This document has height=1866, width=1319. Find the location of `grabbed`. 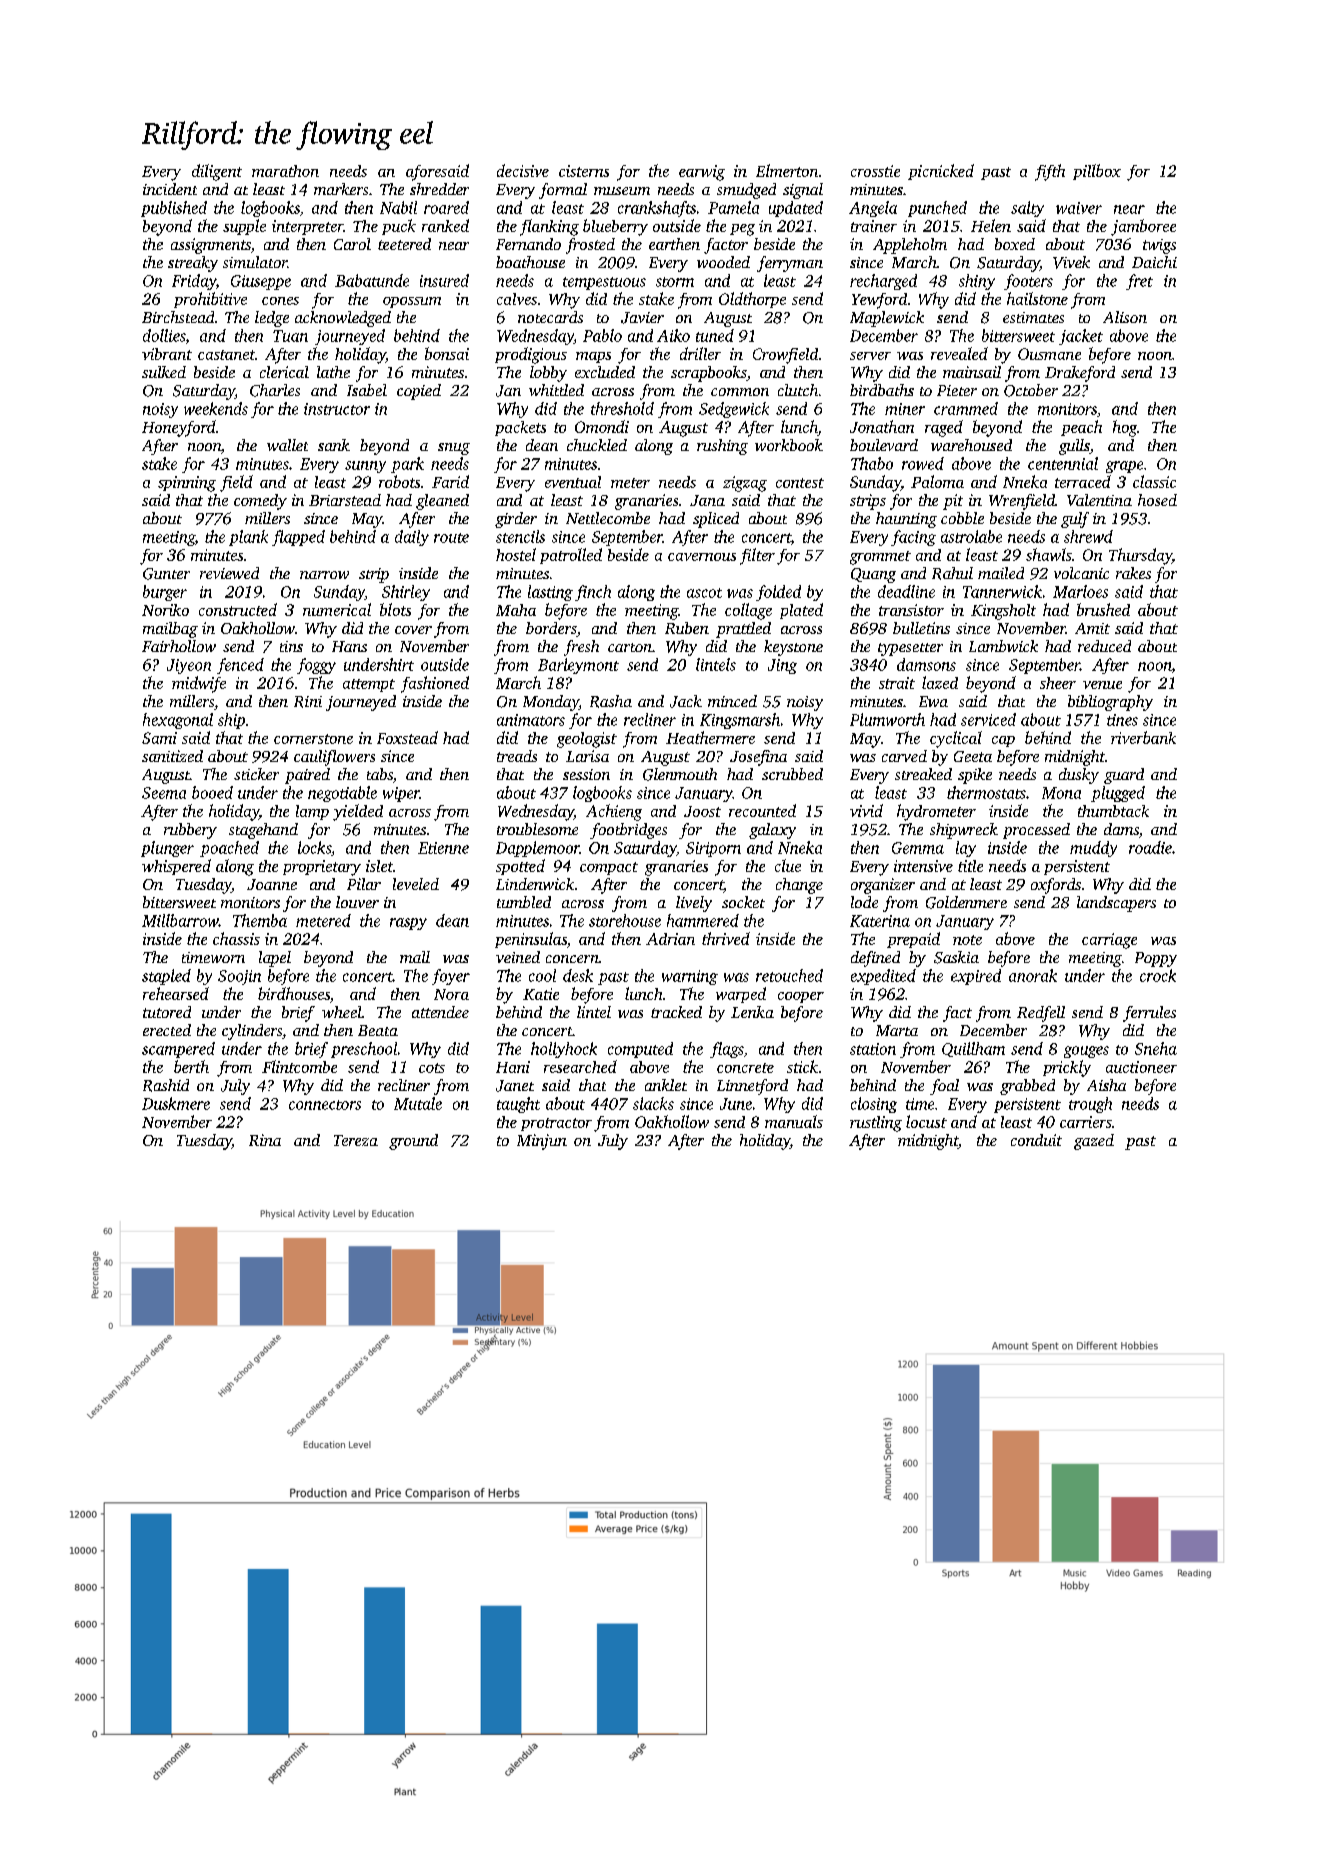

grabbed is located at coordinates (1027, 1087).
